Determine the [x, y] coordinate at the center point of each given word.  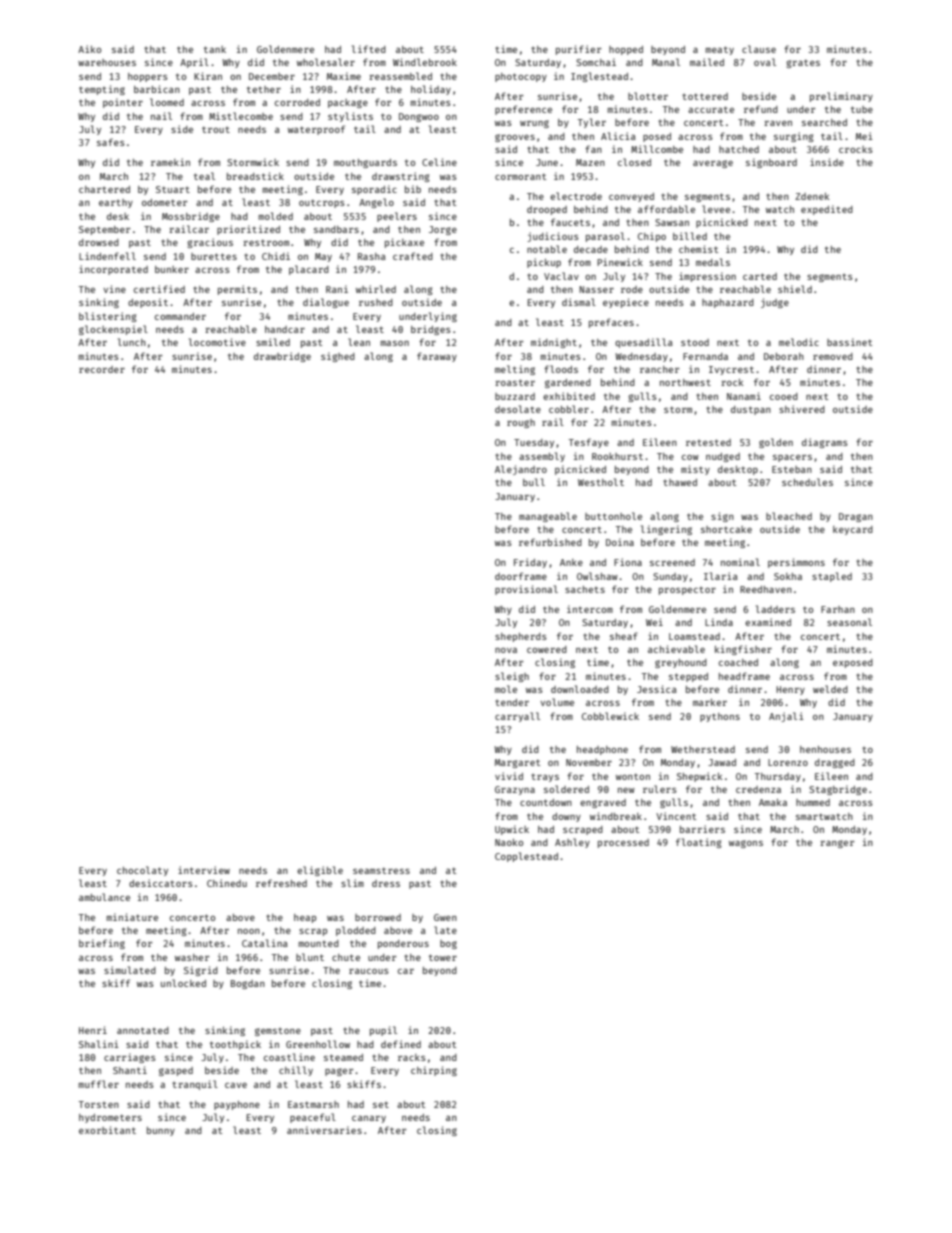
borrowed [378, 917]
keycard [853, 530]
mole [506, 689]
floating [699, 843]
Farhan [838, 609]
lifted [369, 49]
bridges [431, 330]
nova [506, 650]
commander [180, 316]
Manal [666, 62]
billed [690, 236]
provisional [526, 590]
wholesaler [326, 62]
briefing [102, 944]
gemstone [278, 1032]
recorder [102, 369]
